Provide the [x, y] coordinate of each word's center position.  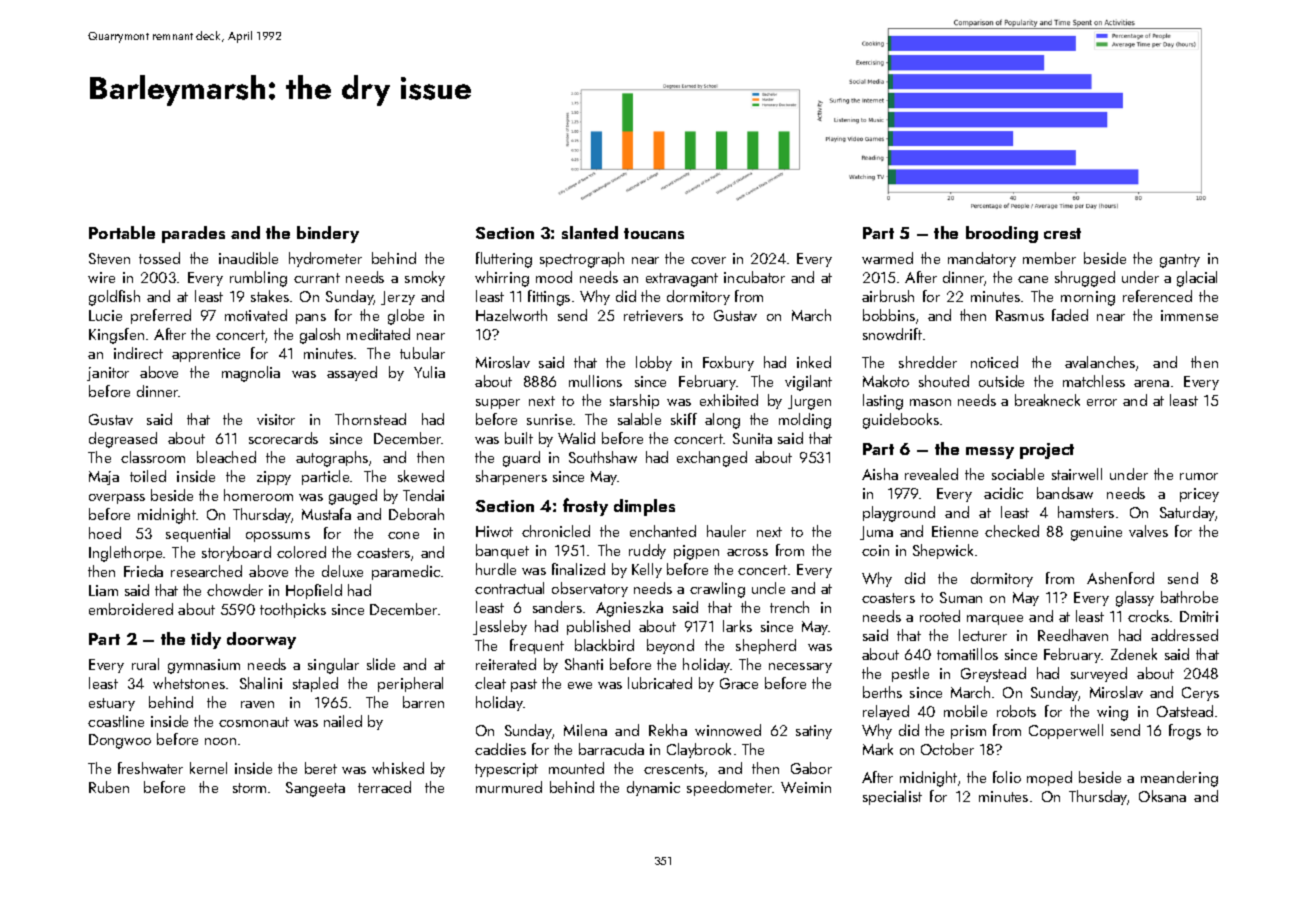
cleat [490, 683]
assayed [352, 373]
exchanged [712, 459]
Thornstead [370, 419]
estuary [112, 704]
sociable [1018, 474]
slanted [590, 232]
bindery [328, 234]
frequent [537, 646]
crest [1062, 233]
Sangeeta [315, 789]
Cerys [1200, 694]
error [1102, 402]
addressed [1184, 635]
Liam [103, 590]
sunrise [549, 419]
